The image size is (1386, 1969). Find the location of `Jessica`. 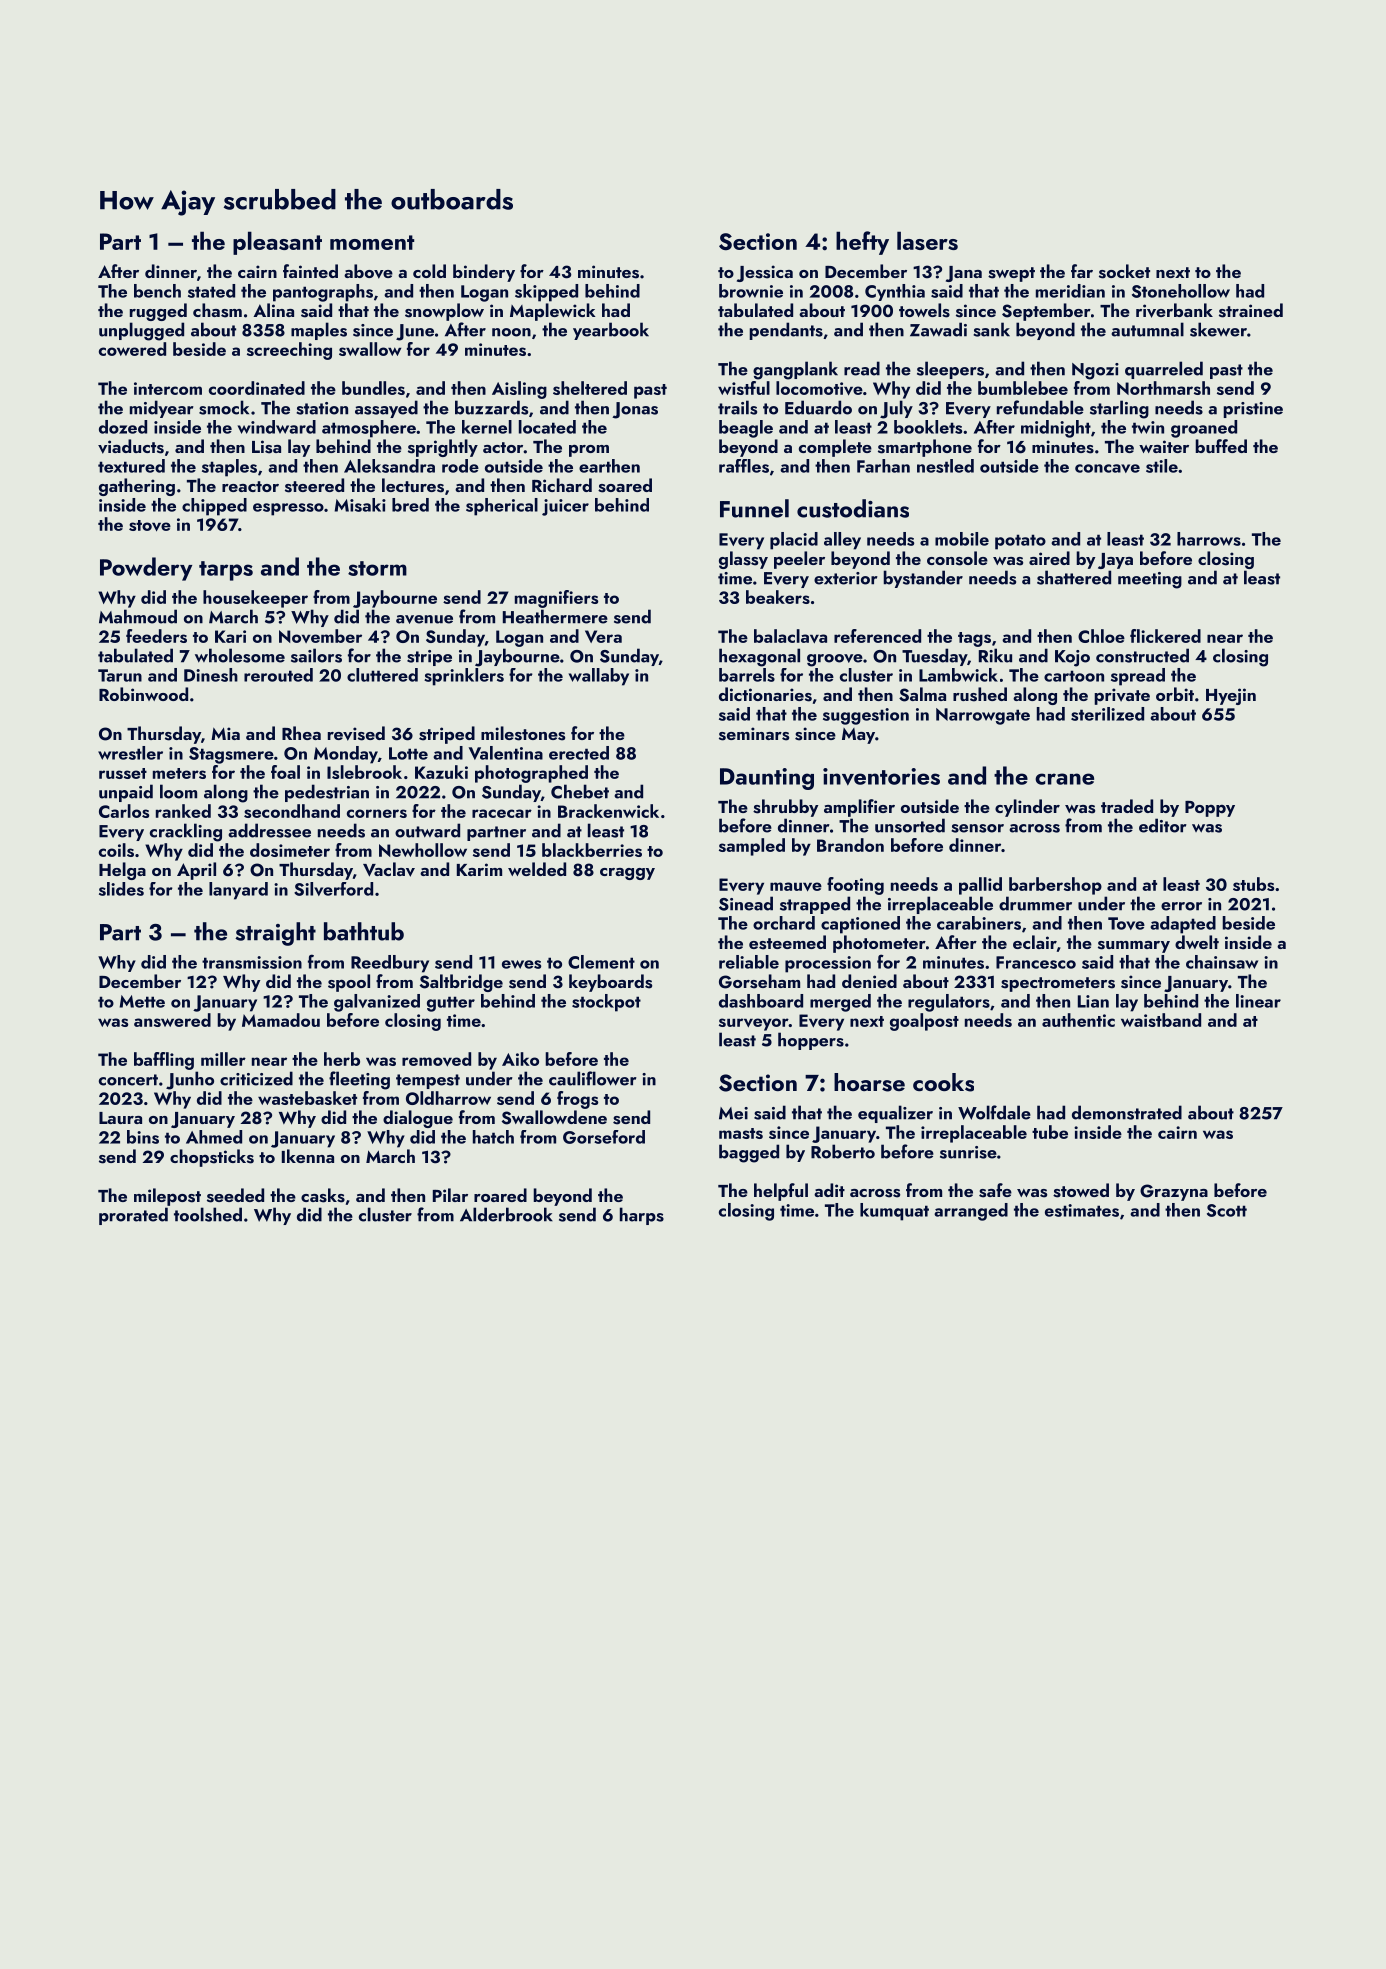

Jessica is located at coordinates (765, 273).
